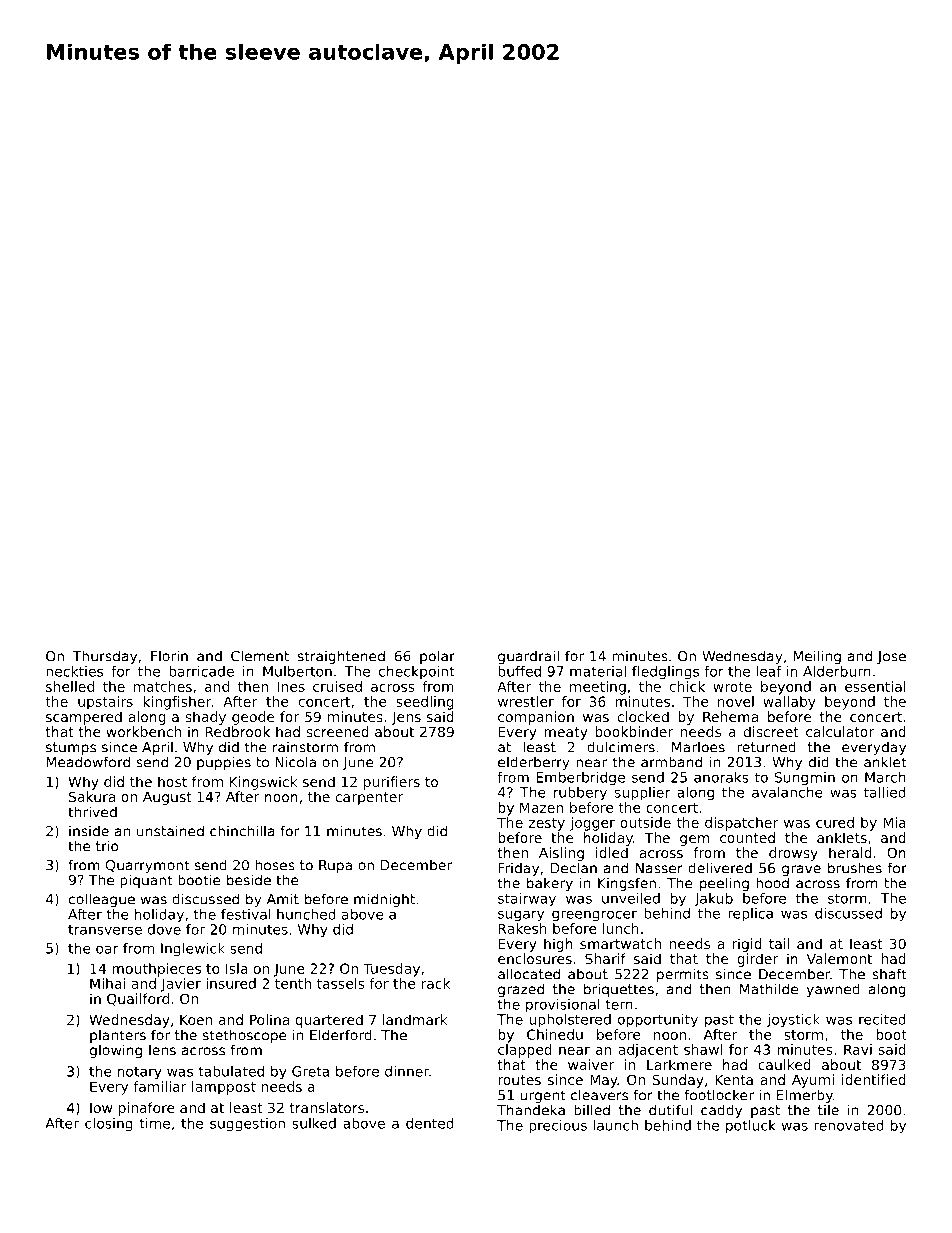 The height and width of the image is (1233, 952). What do you see at coordinates (417, 673) in the image?
I see `checkpoint` at bounding box center [417, 673].
